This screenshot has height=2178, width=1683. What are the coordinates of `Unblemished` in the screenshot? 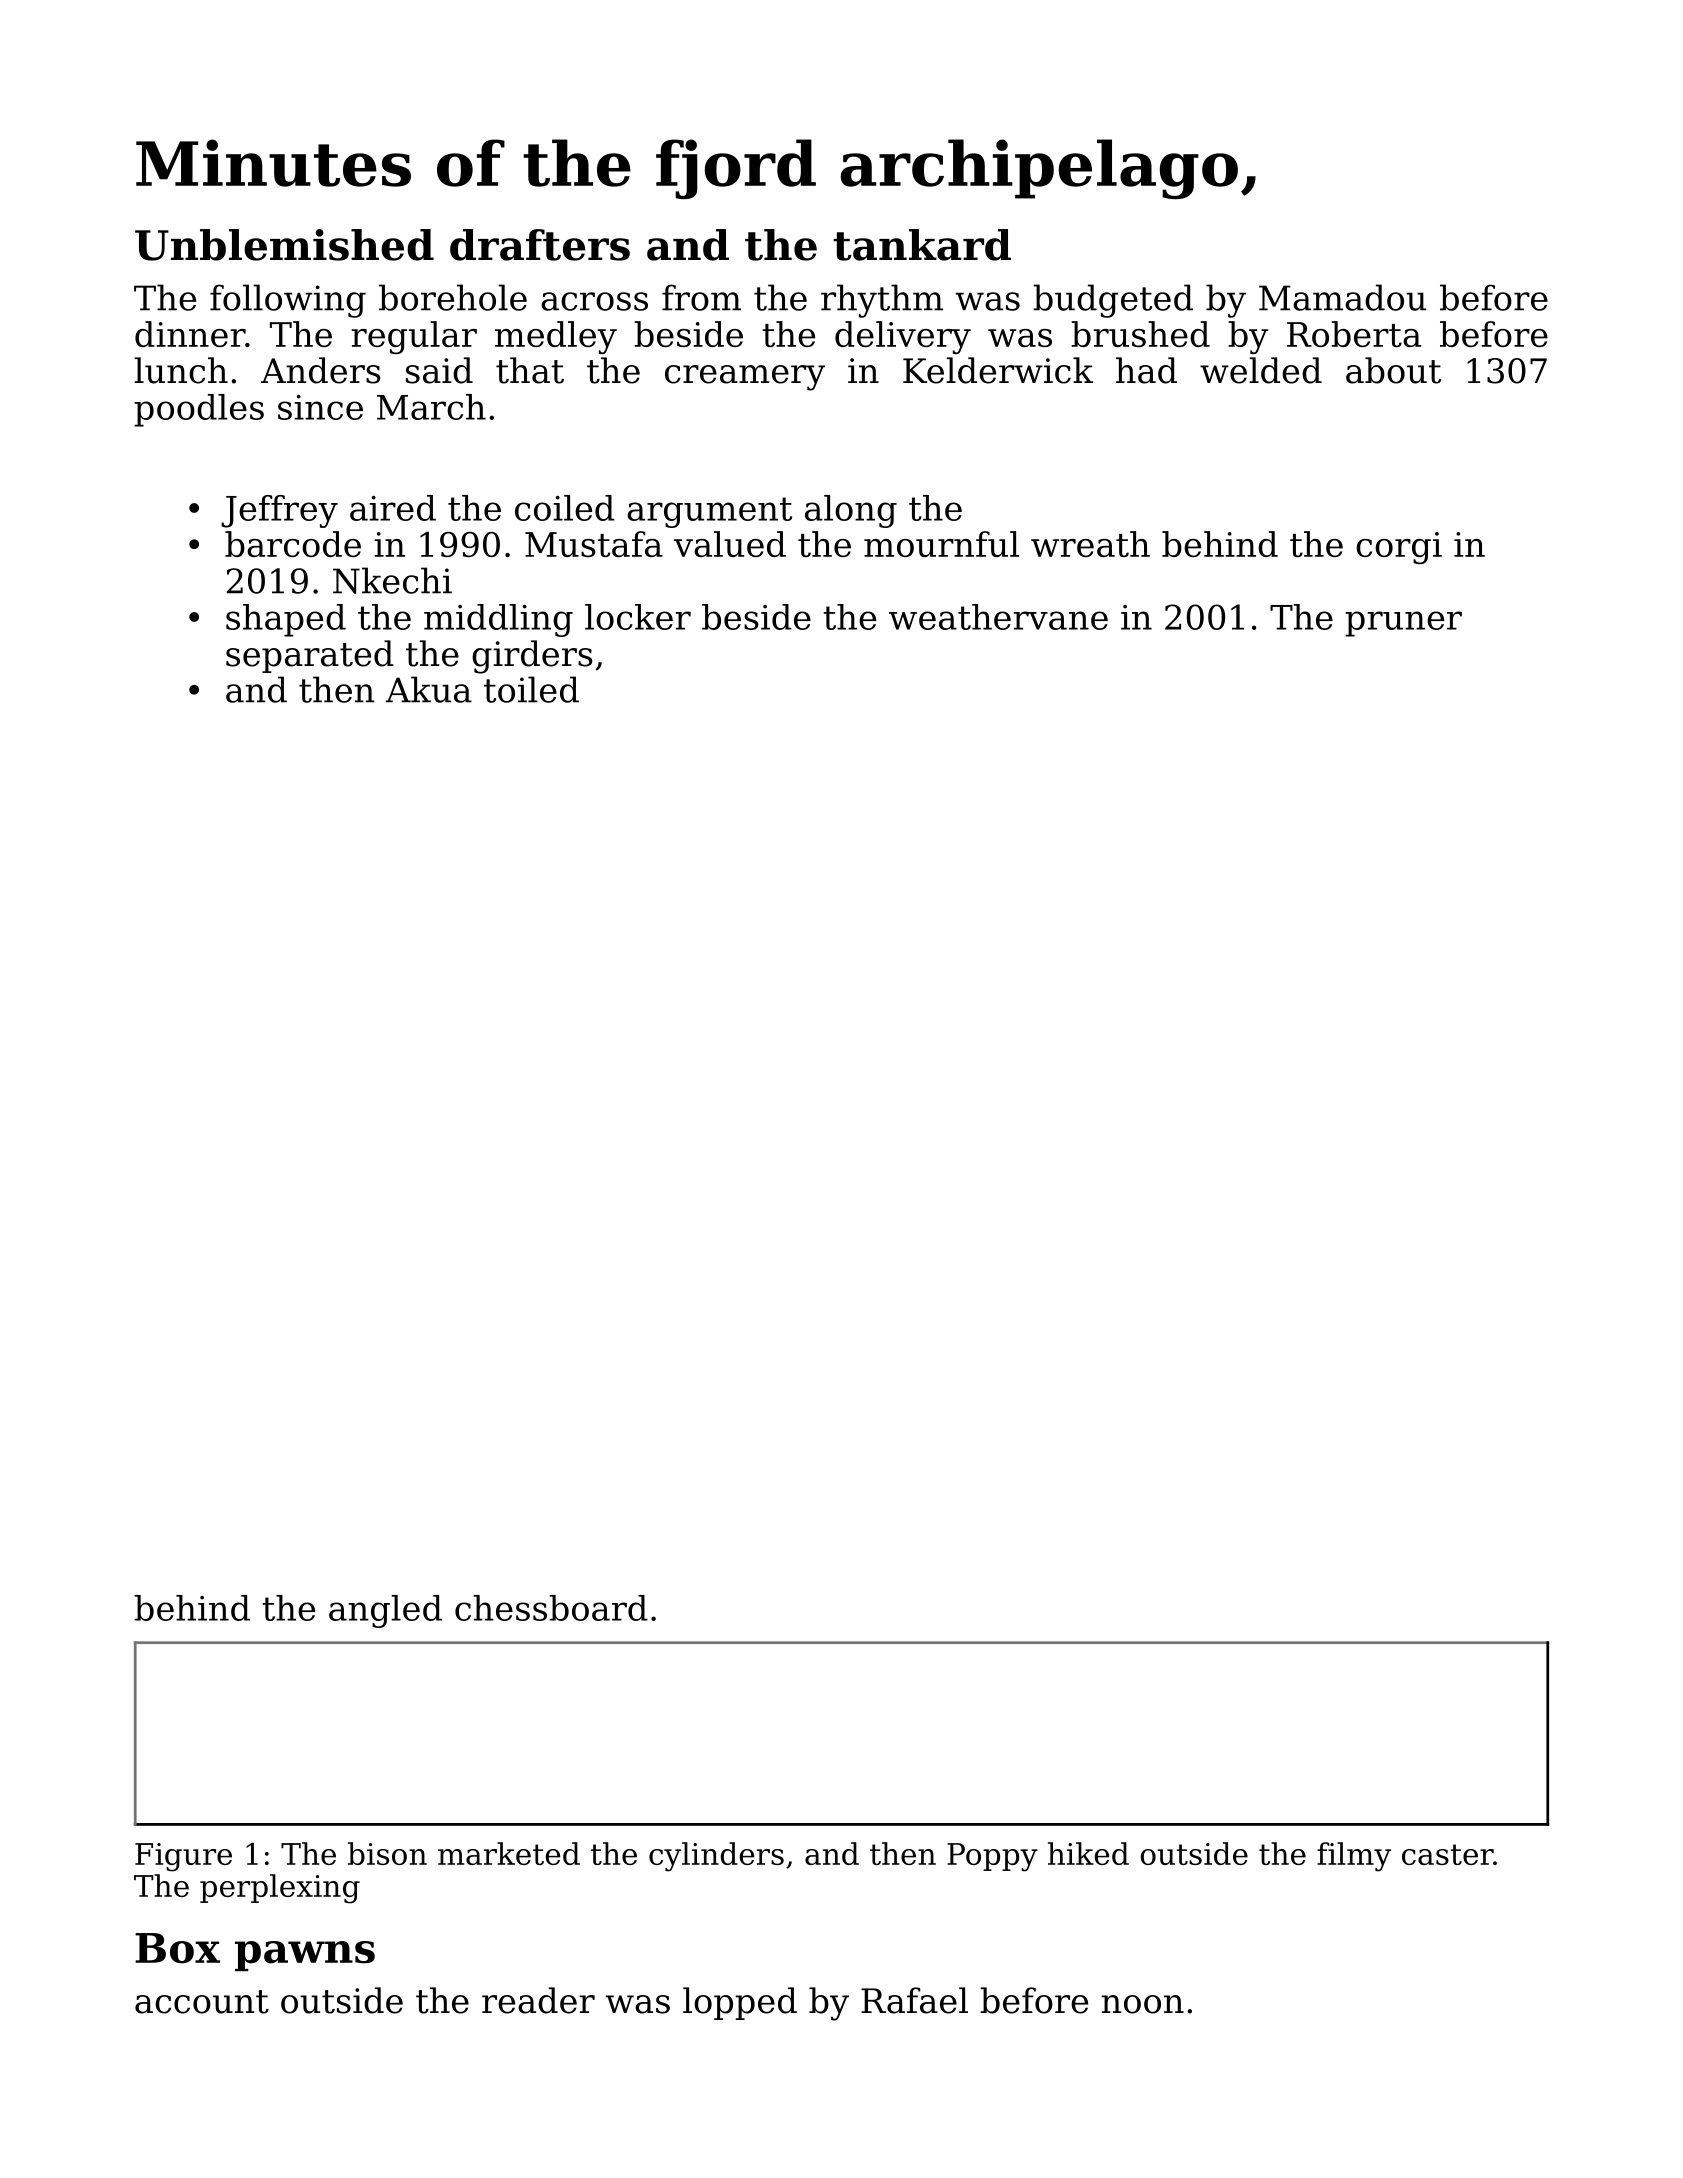 It's located at (284, 245).
